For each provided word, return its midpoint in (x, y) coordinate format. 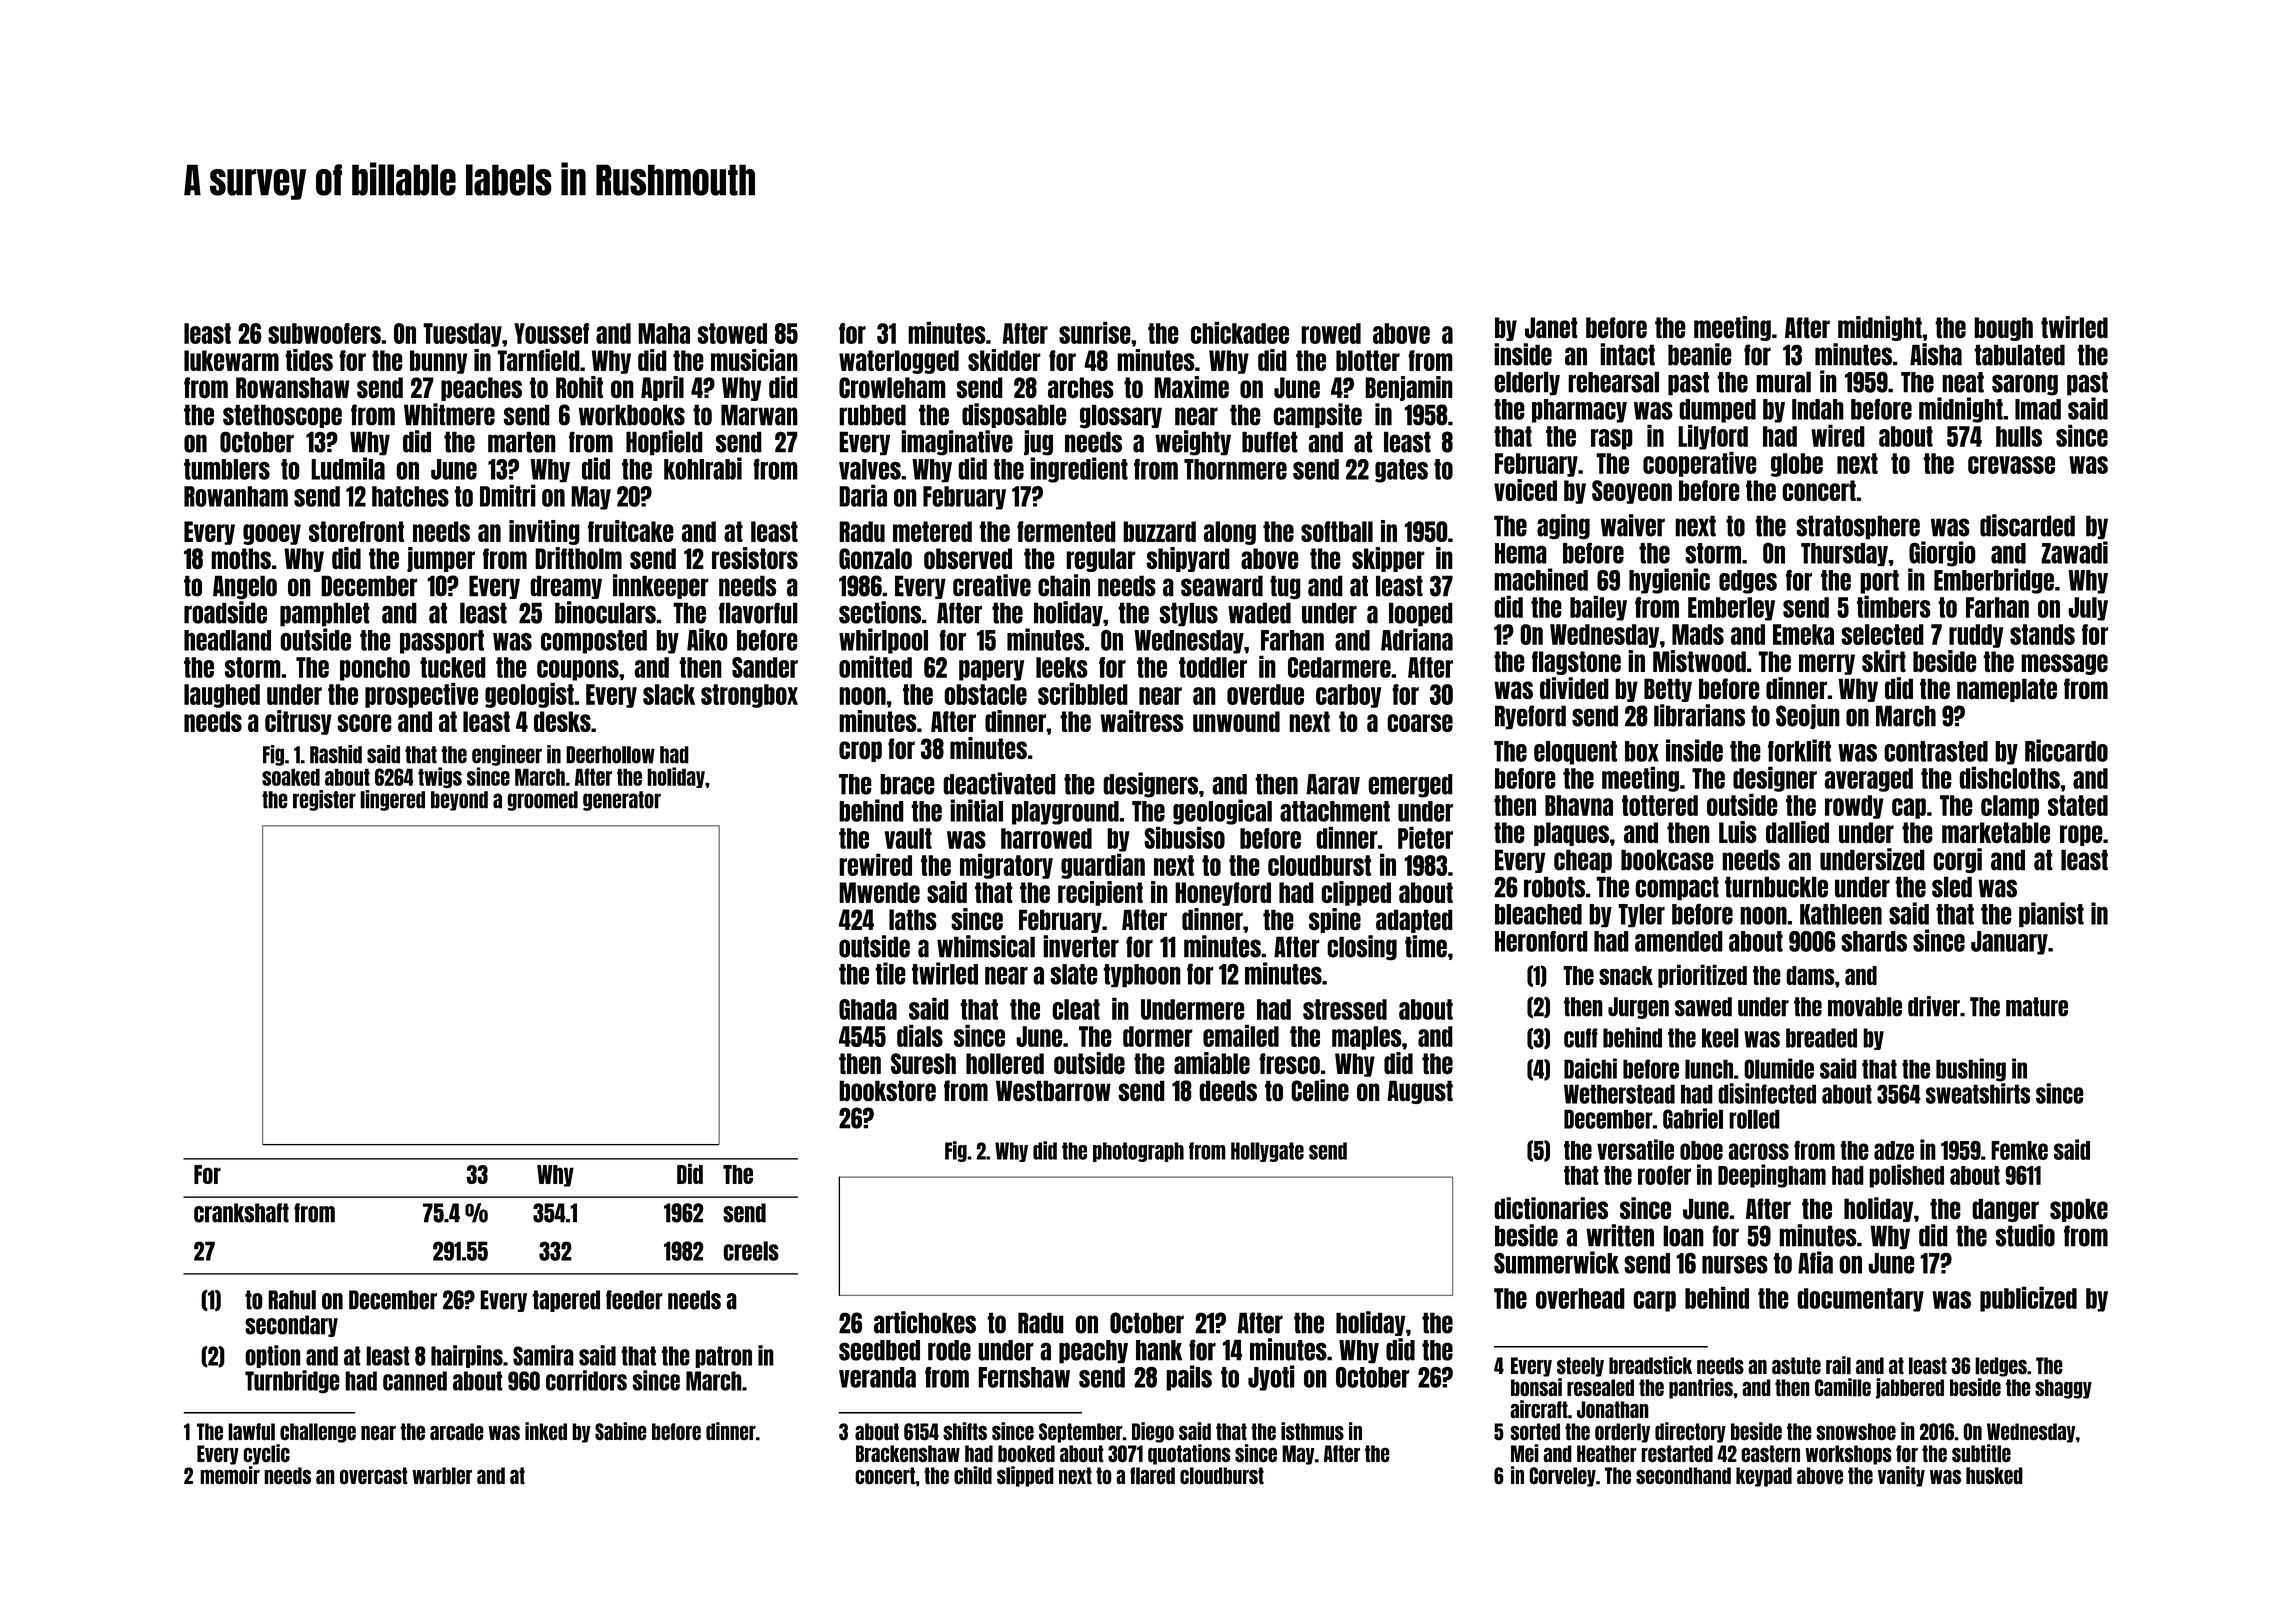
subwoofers (324, 333)
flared (1152, 1476)
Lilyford (1713, 437)
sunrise (1095, 332)
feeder (634, 1300)
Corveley (1562, 1477)
